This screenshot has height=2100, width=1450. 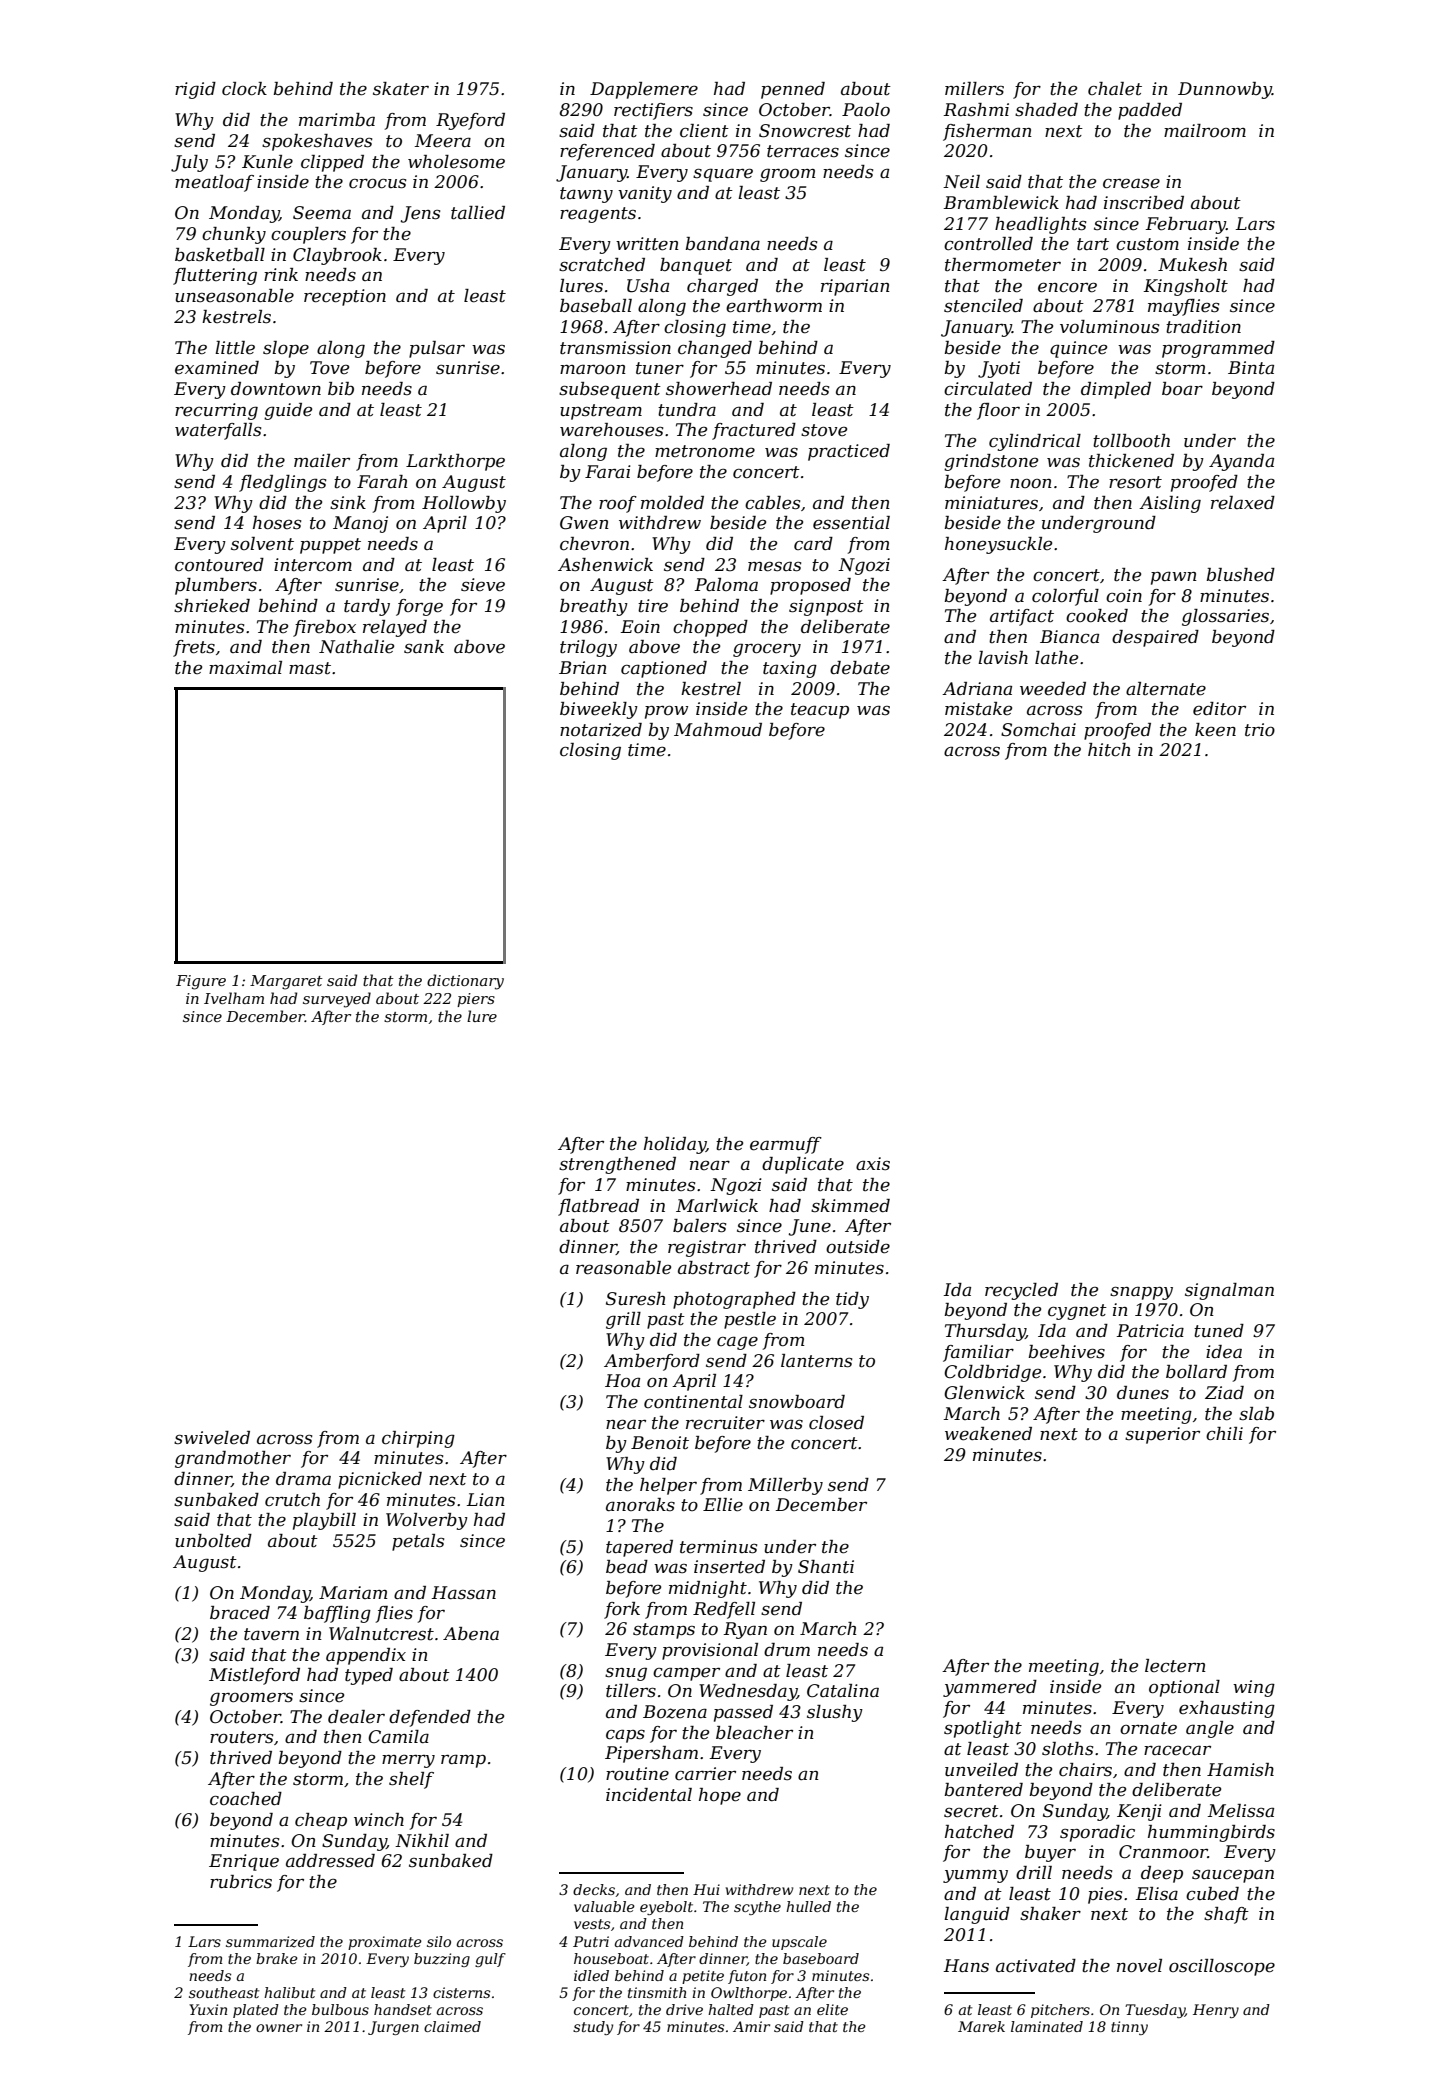 I want to click on dictionary, so click(x=465, y=982).
